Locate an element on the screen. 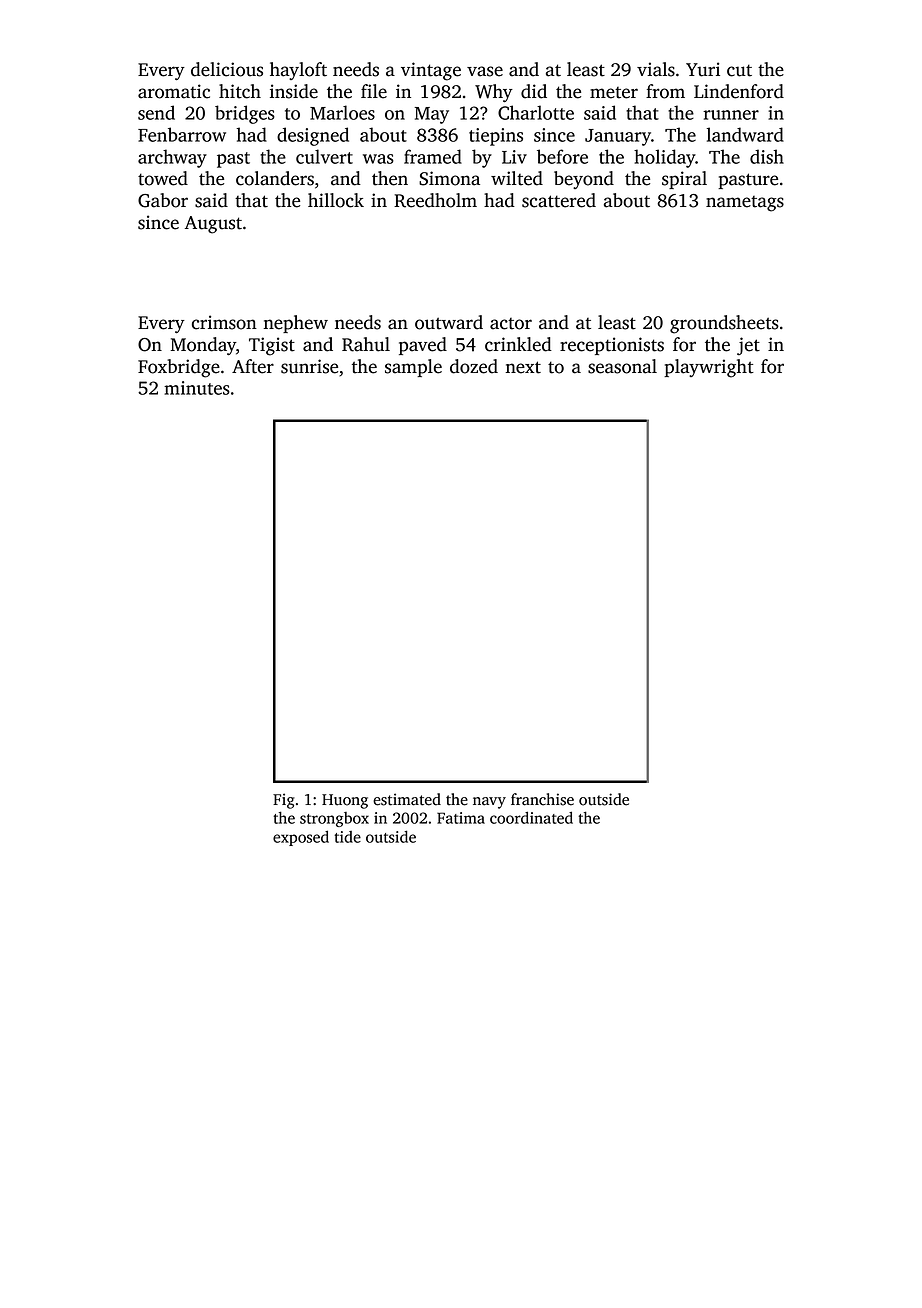 The image size is (922, 1308). Fig is located at coordinates (284, 801).
